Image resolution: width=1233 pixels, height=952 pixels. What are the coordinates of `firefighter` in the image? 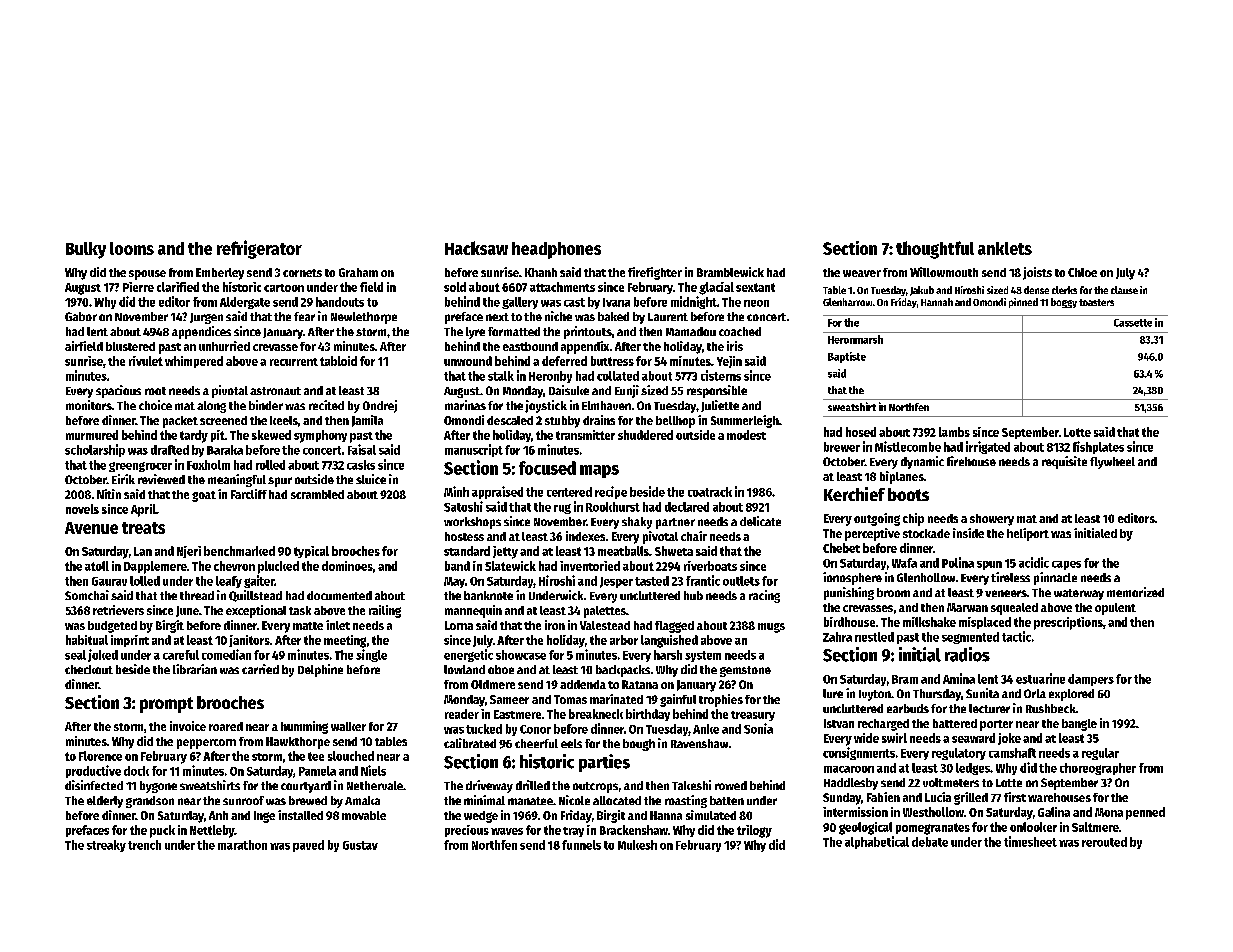 It's located at (655, 273).
